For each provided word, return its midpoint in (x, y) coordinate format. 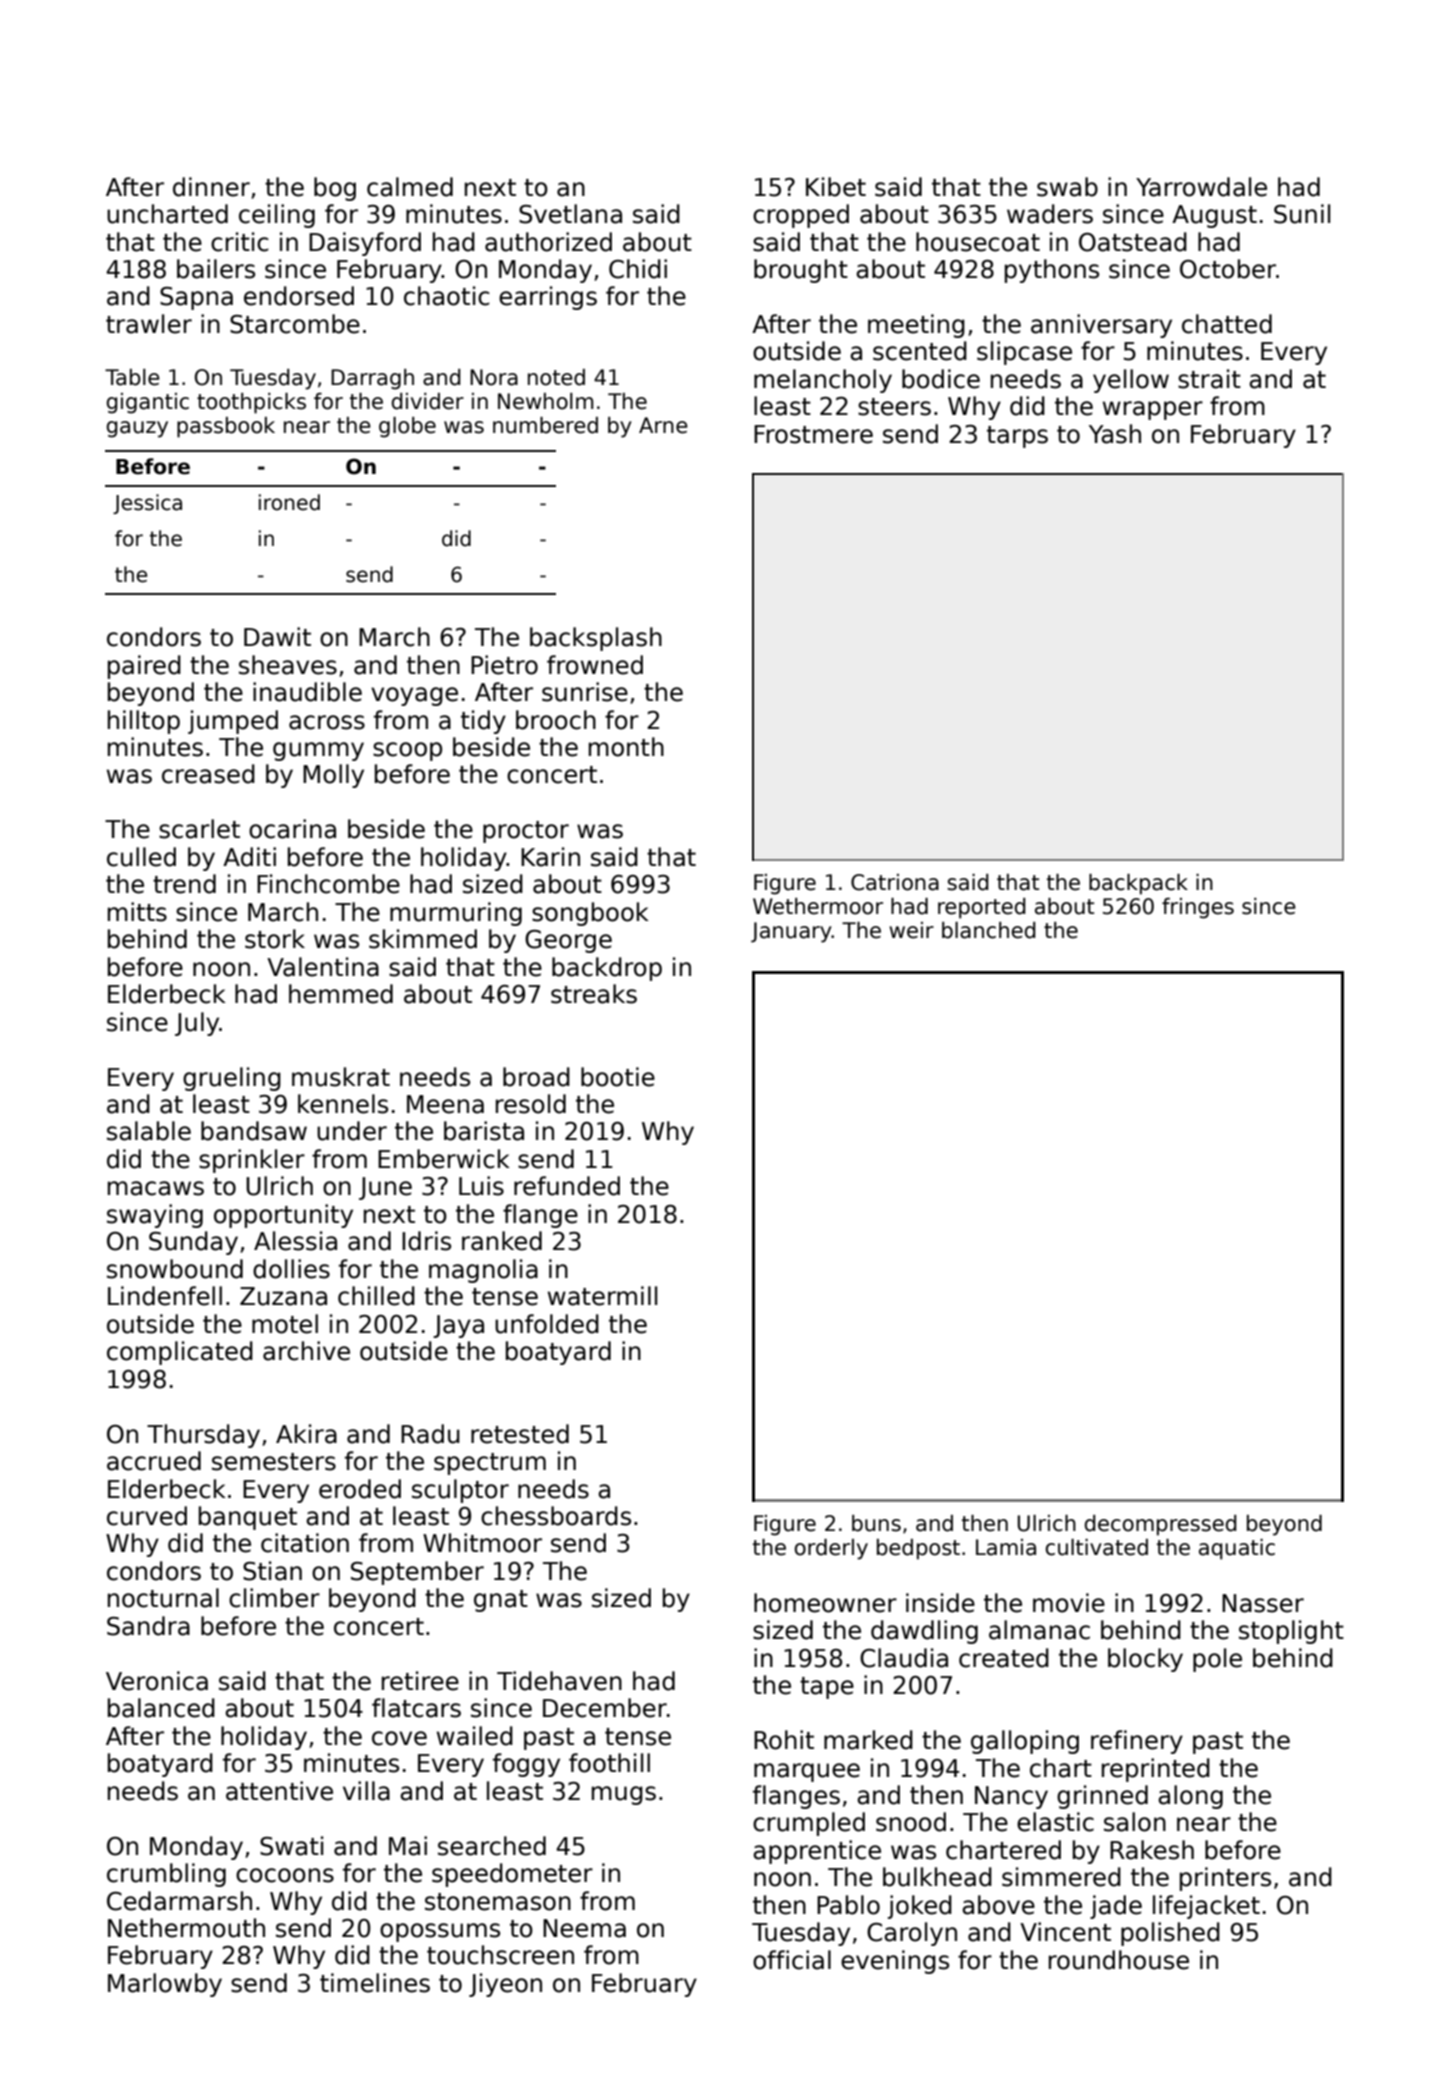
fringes (1198, 908)
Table (132, 377)
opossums (440, 1932)
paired (144, 667)
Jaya (458, 1326)
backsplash (596, 639)
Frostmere (813, 434)
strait (1209, 379)
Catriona (895, 882)
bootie (618, 1077)
